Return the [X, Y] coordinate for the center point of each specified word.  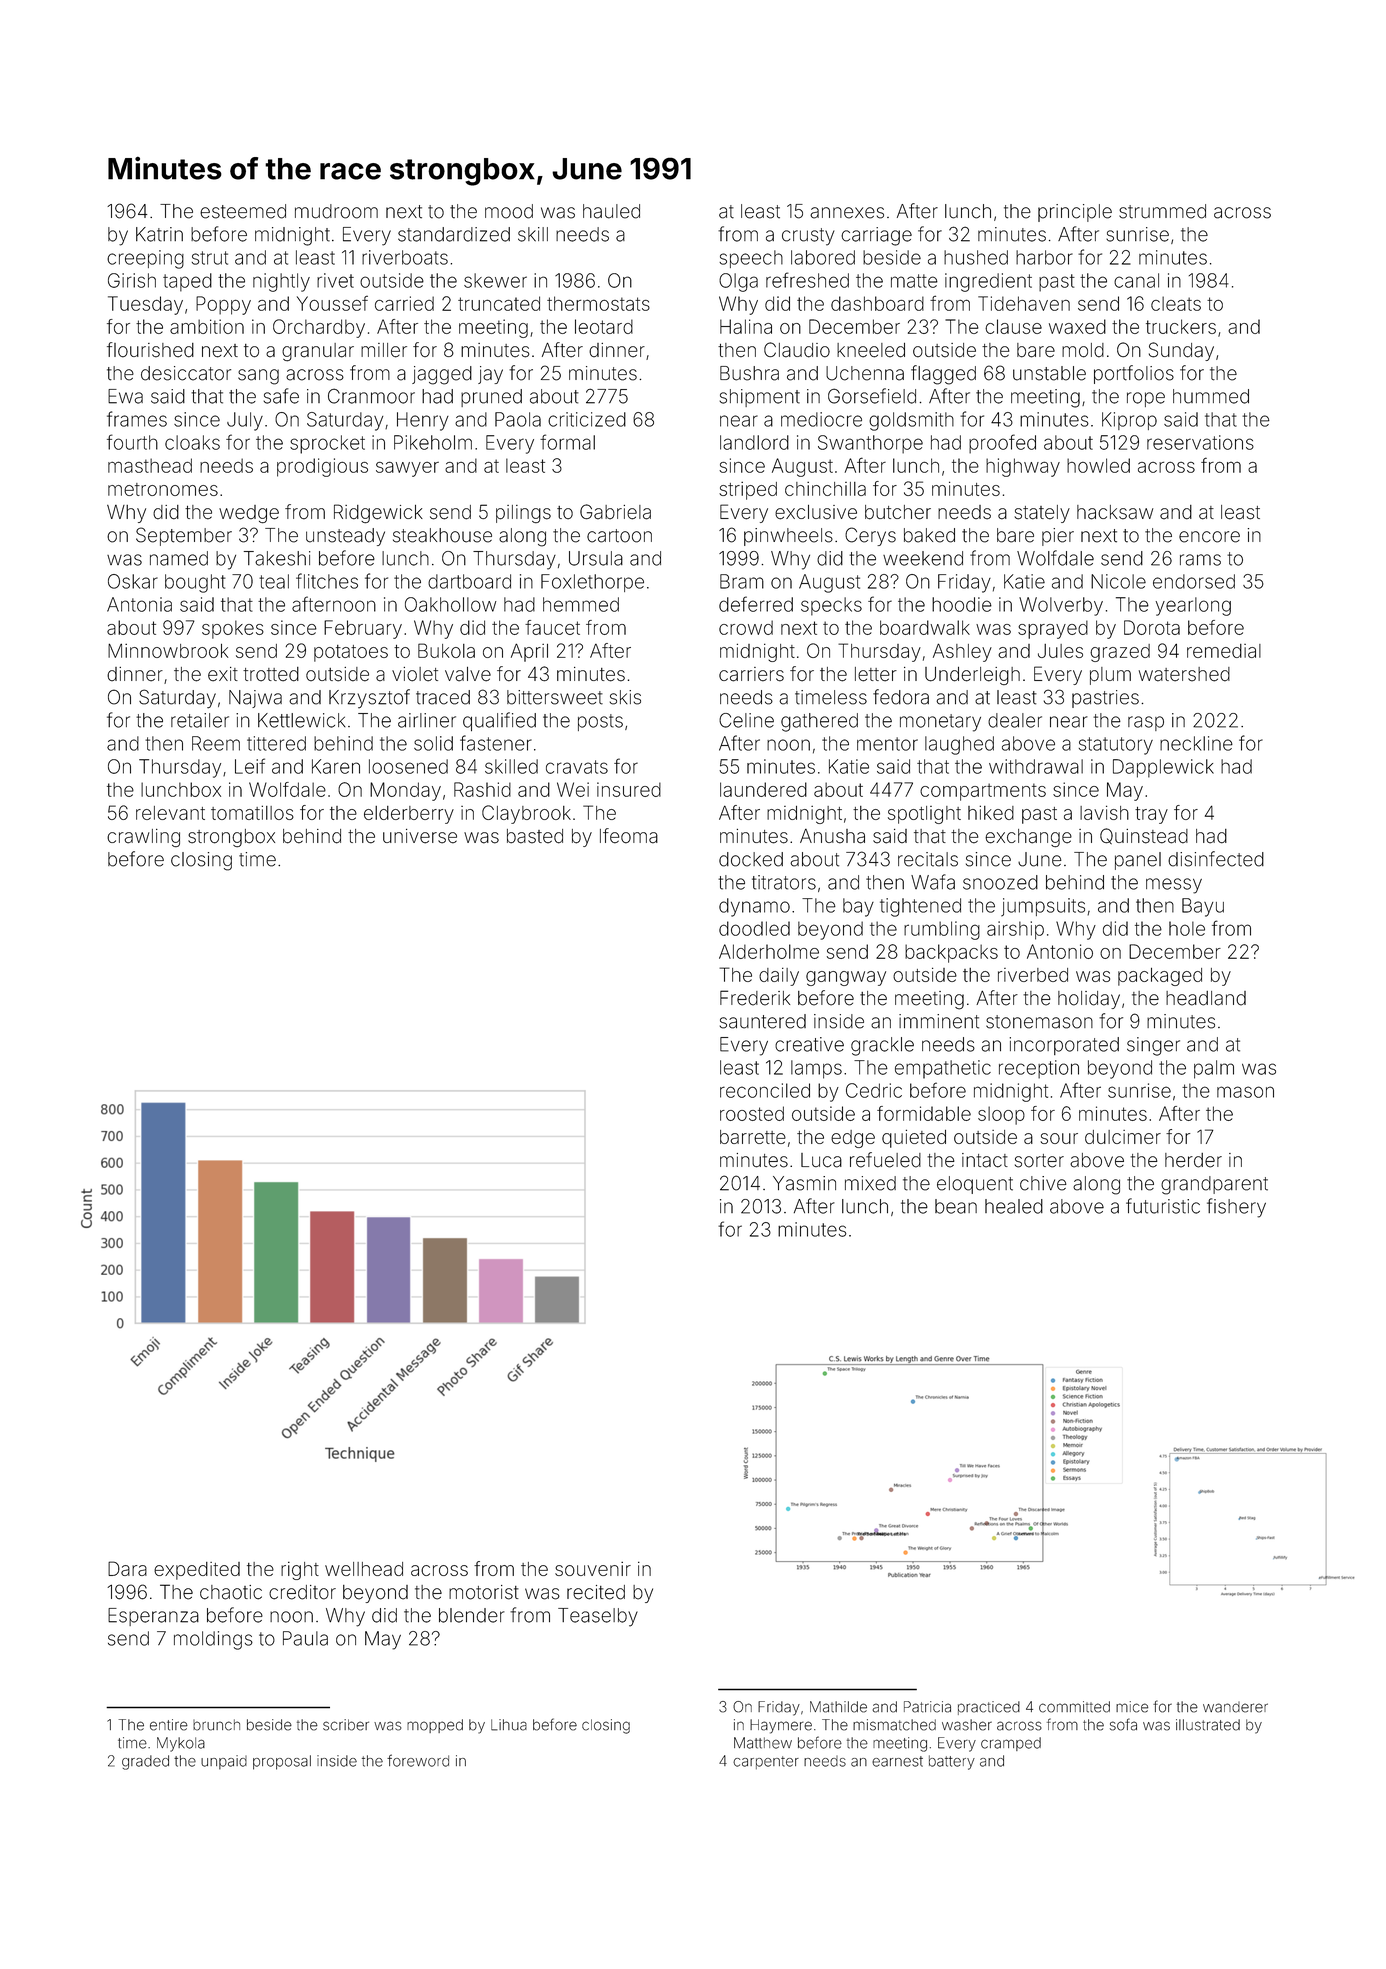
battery [952, 1762]
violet [415, 674]
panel [1138, 861]
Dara [127, 1568]
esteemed [243, 211]
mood [509, 211]
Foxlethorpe [592, 583]
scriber [346, 1725]
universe [420, 836]
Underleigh [972, 676]
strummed [1162, 211]
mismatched [894, 1725]
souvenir [593, 1569]
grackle [882, 1046]
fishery [1236, 1208]
